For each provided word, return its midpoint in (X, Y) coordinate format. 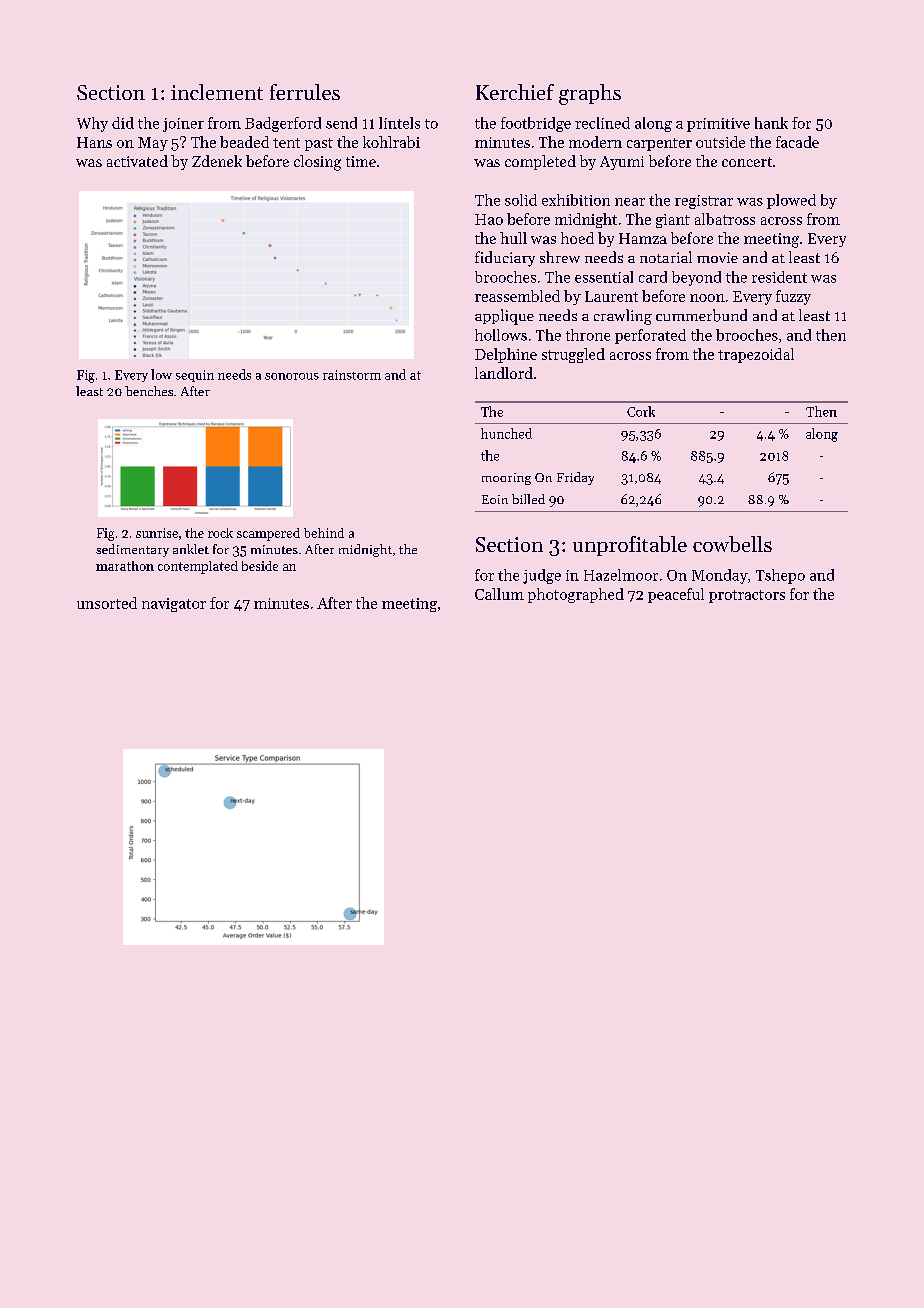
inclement (217, 92)
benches (149, 391)
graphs (590, 94)
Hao (489, 219)
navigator (174, 605)
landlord (504, 373)
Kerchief (515, 92)
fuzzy (793, 297)
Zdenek (217, 161)
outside (720, 142)
